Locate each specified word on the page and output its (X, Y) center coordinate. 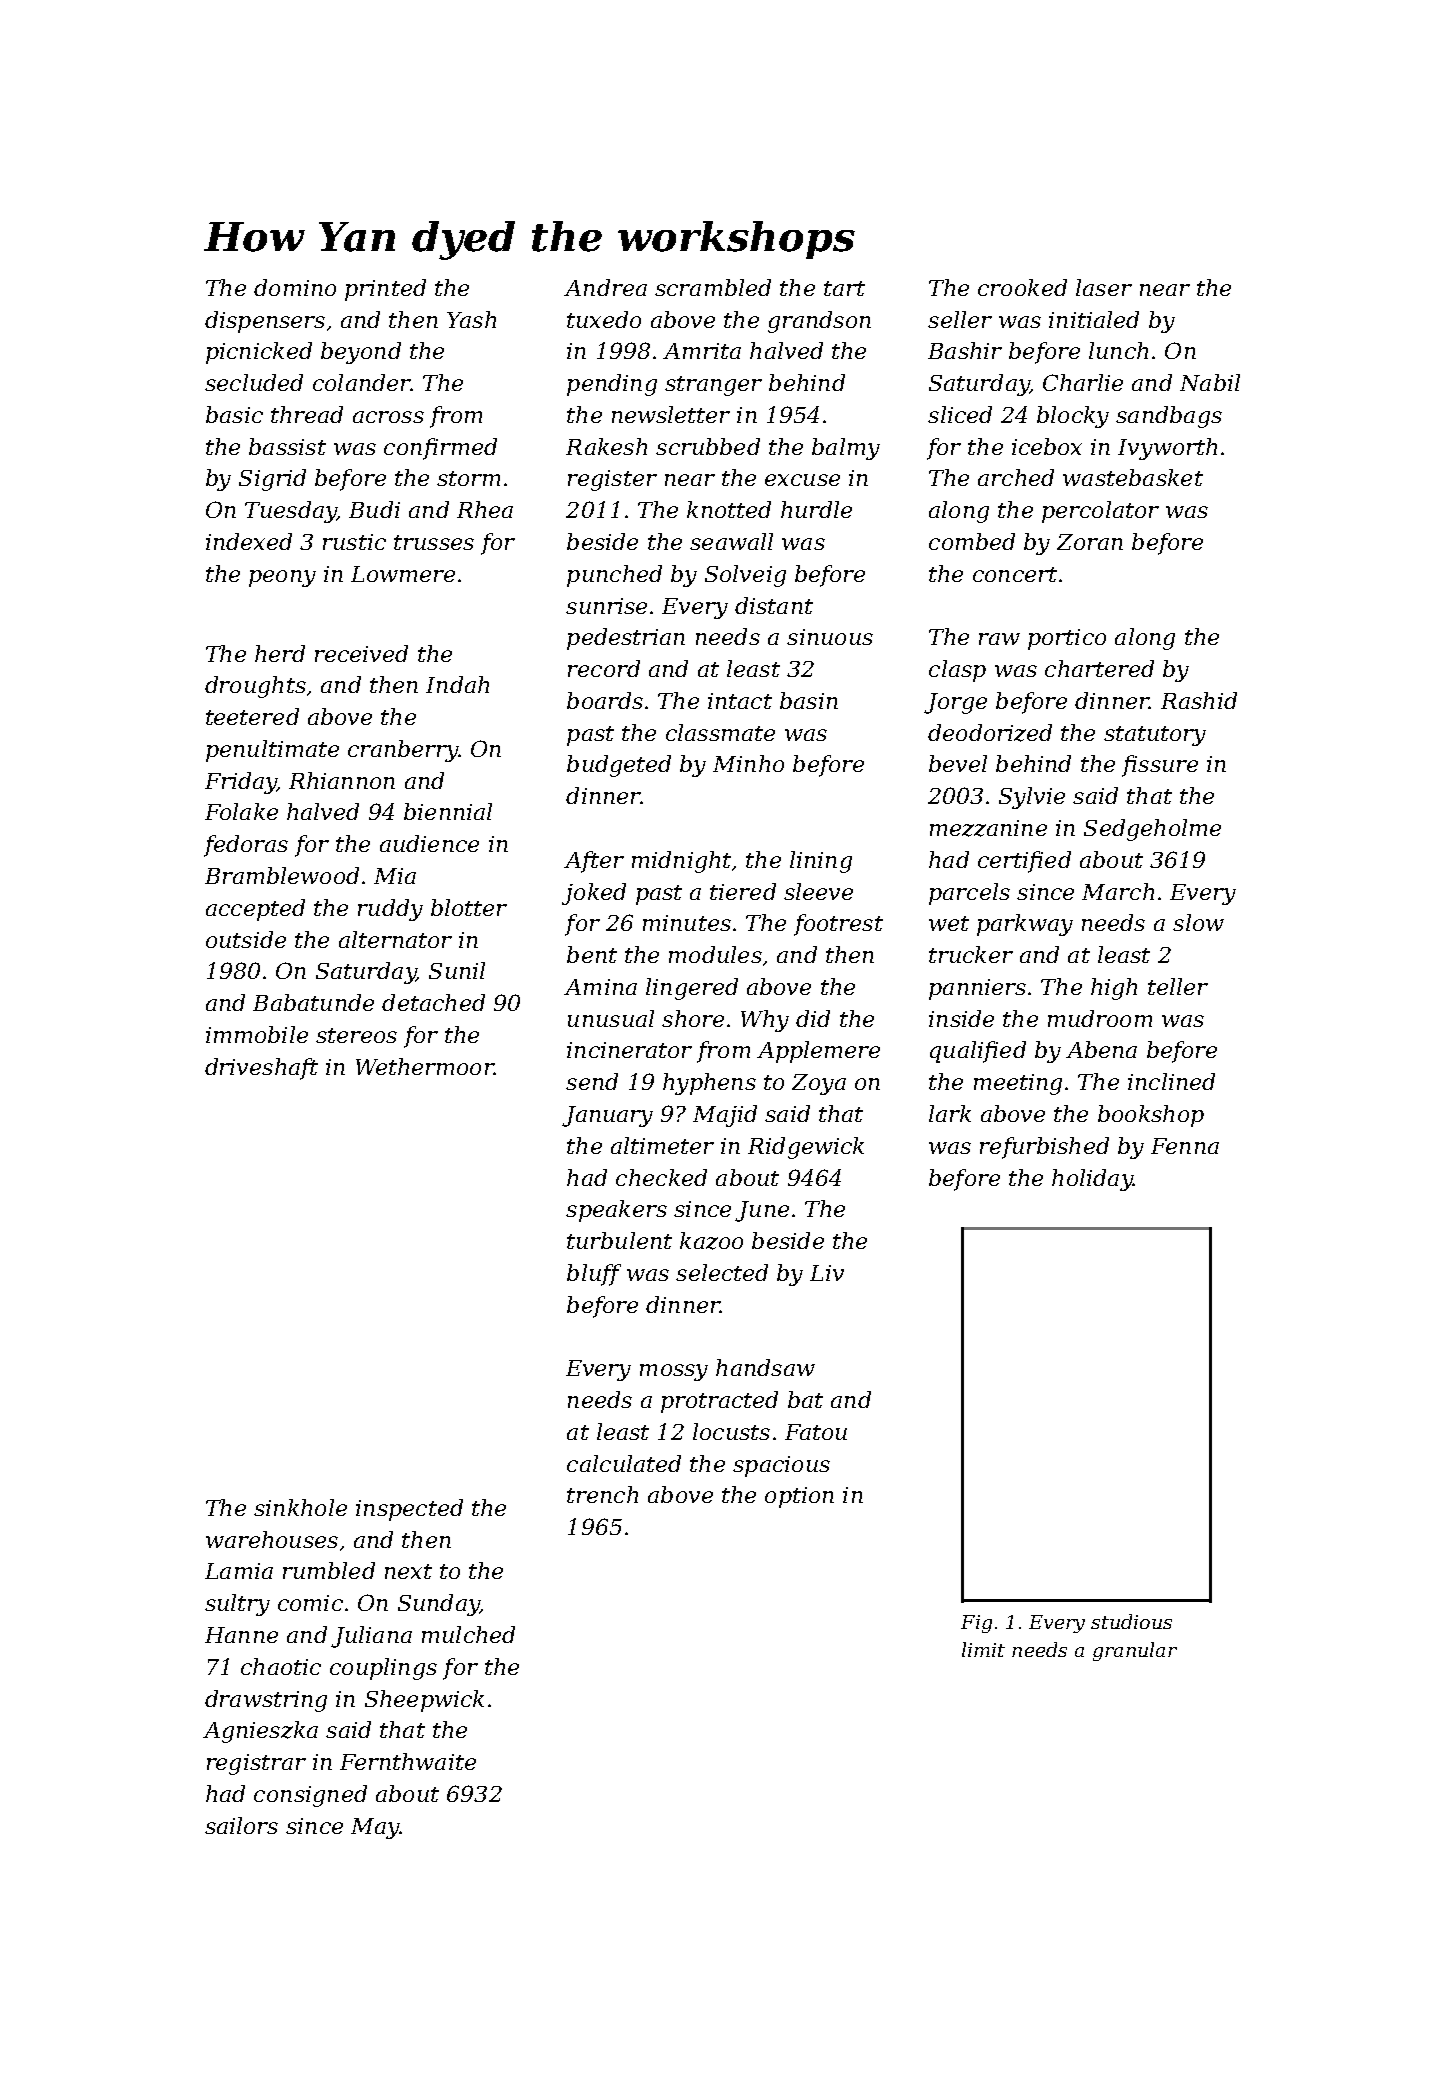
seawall (731, 541)
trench (602, 1494)
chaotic (281, 1666)
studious (1131, 1621)
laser (1104, 287)
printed (385, 290)
